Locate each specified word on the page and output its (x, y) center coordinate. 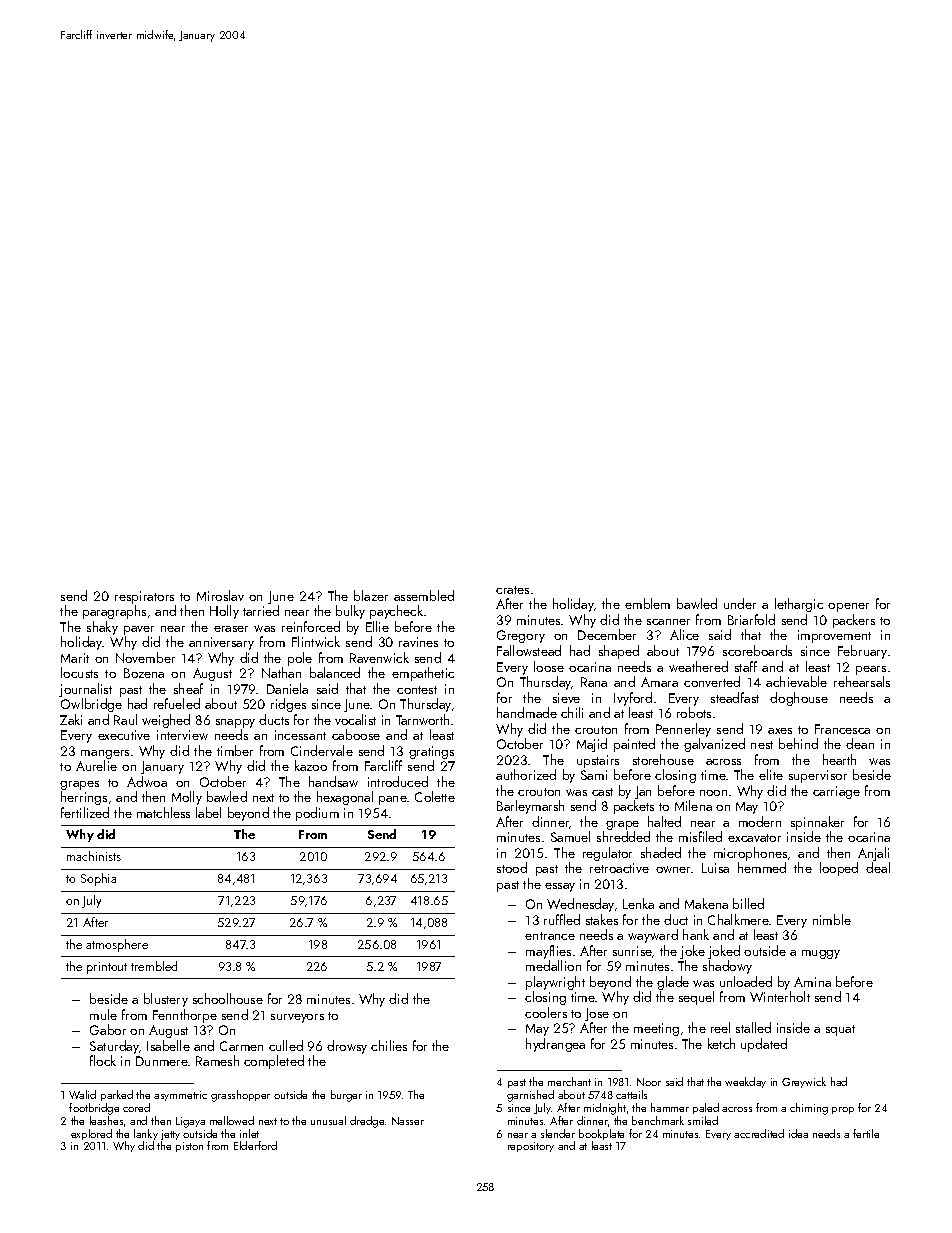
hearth (839, 759)
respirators (144, 597)
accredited (759, 1133)
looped (839, 869)
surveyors (297, 1018)
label (208, 812)
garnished (530, 1096)
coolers (546, 1012)
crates (512, 590)
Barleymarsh (530, 807)
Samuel (570, 836)
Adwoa (147, 781)
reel (720, 1027)
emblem (647, 603)
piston (189, 1147)
